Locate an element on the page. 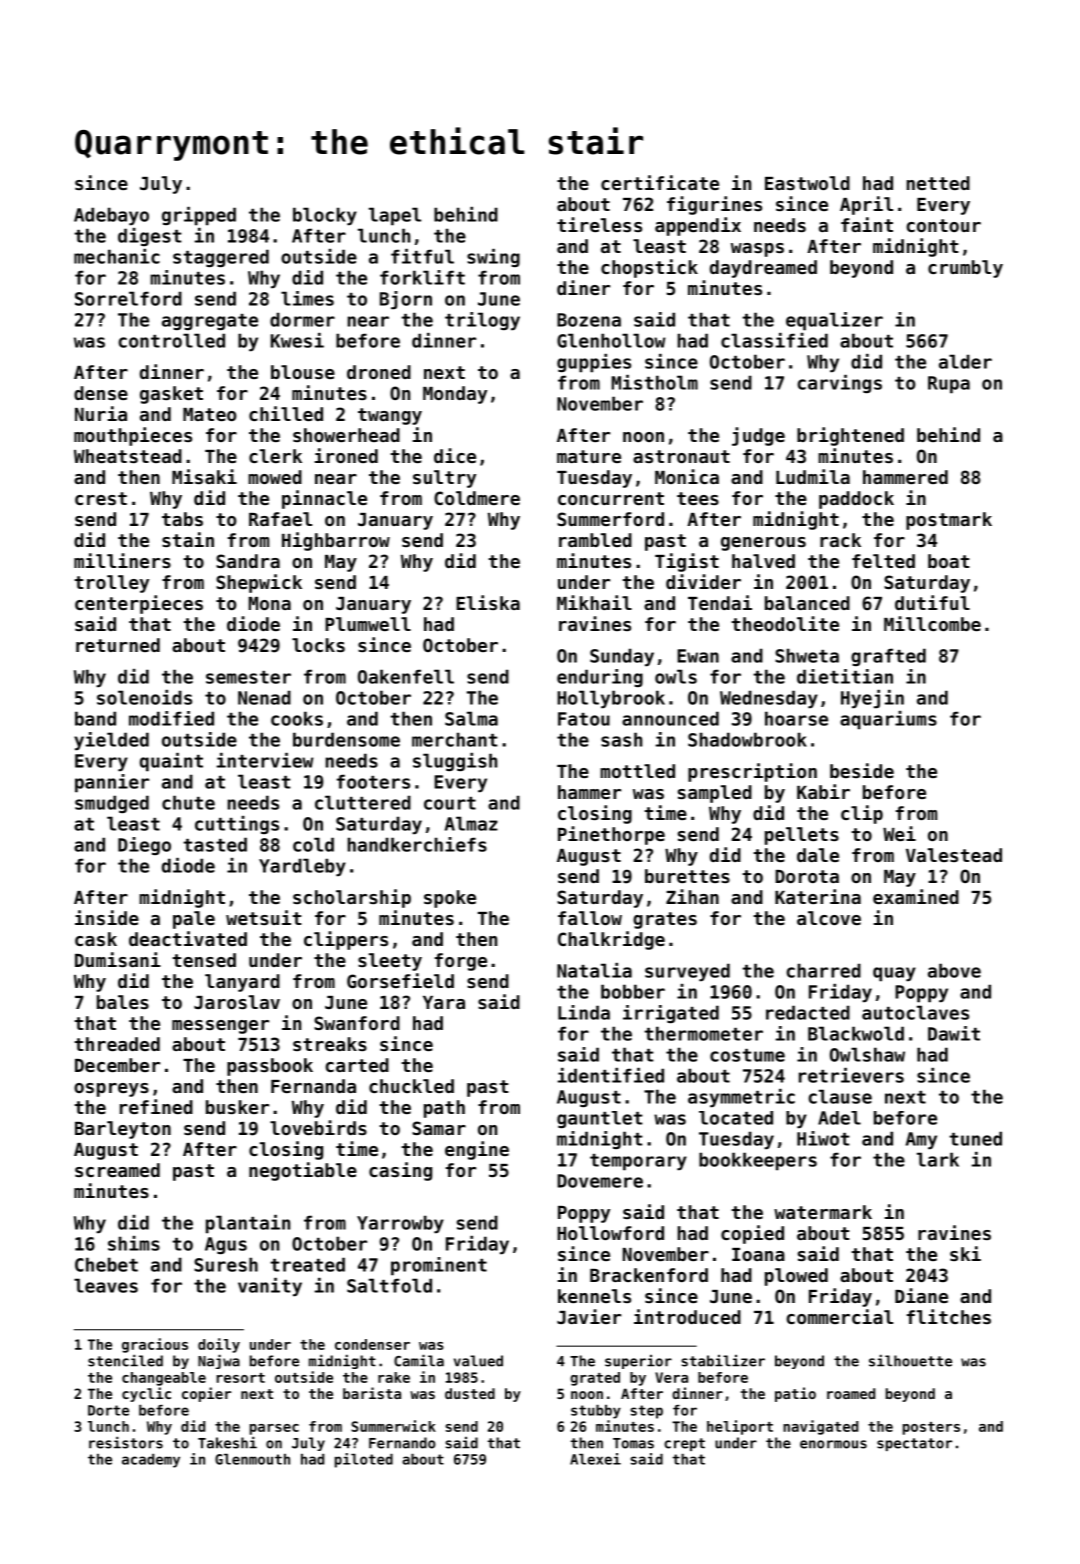 The height and width of the document is (1564, 1080). crumbly is located at coordinates (965, 269).
